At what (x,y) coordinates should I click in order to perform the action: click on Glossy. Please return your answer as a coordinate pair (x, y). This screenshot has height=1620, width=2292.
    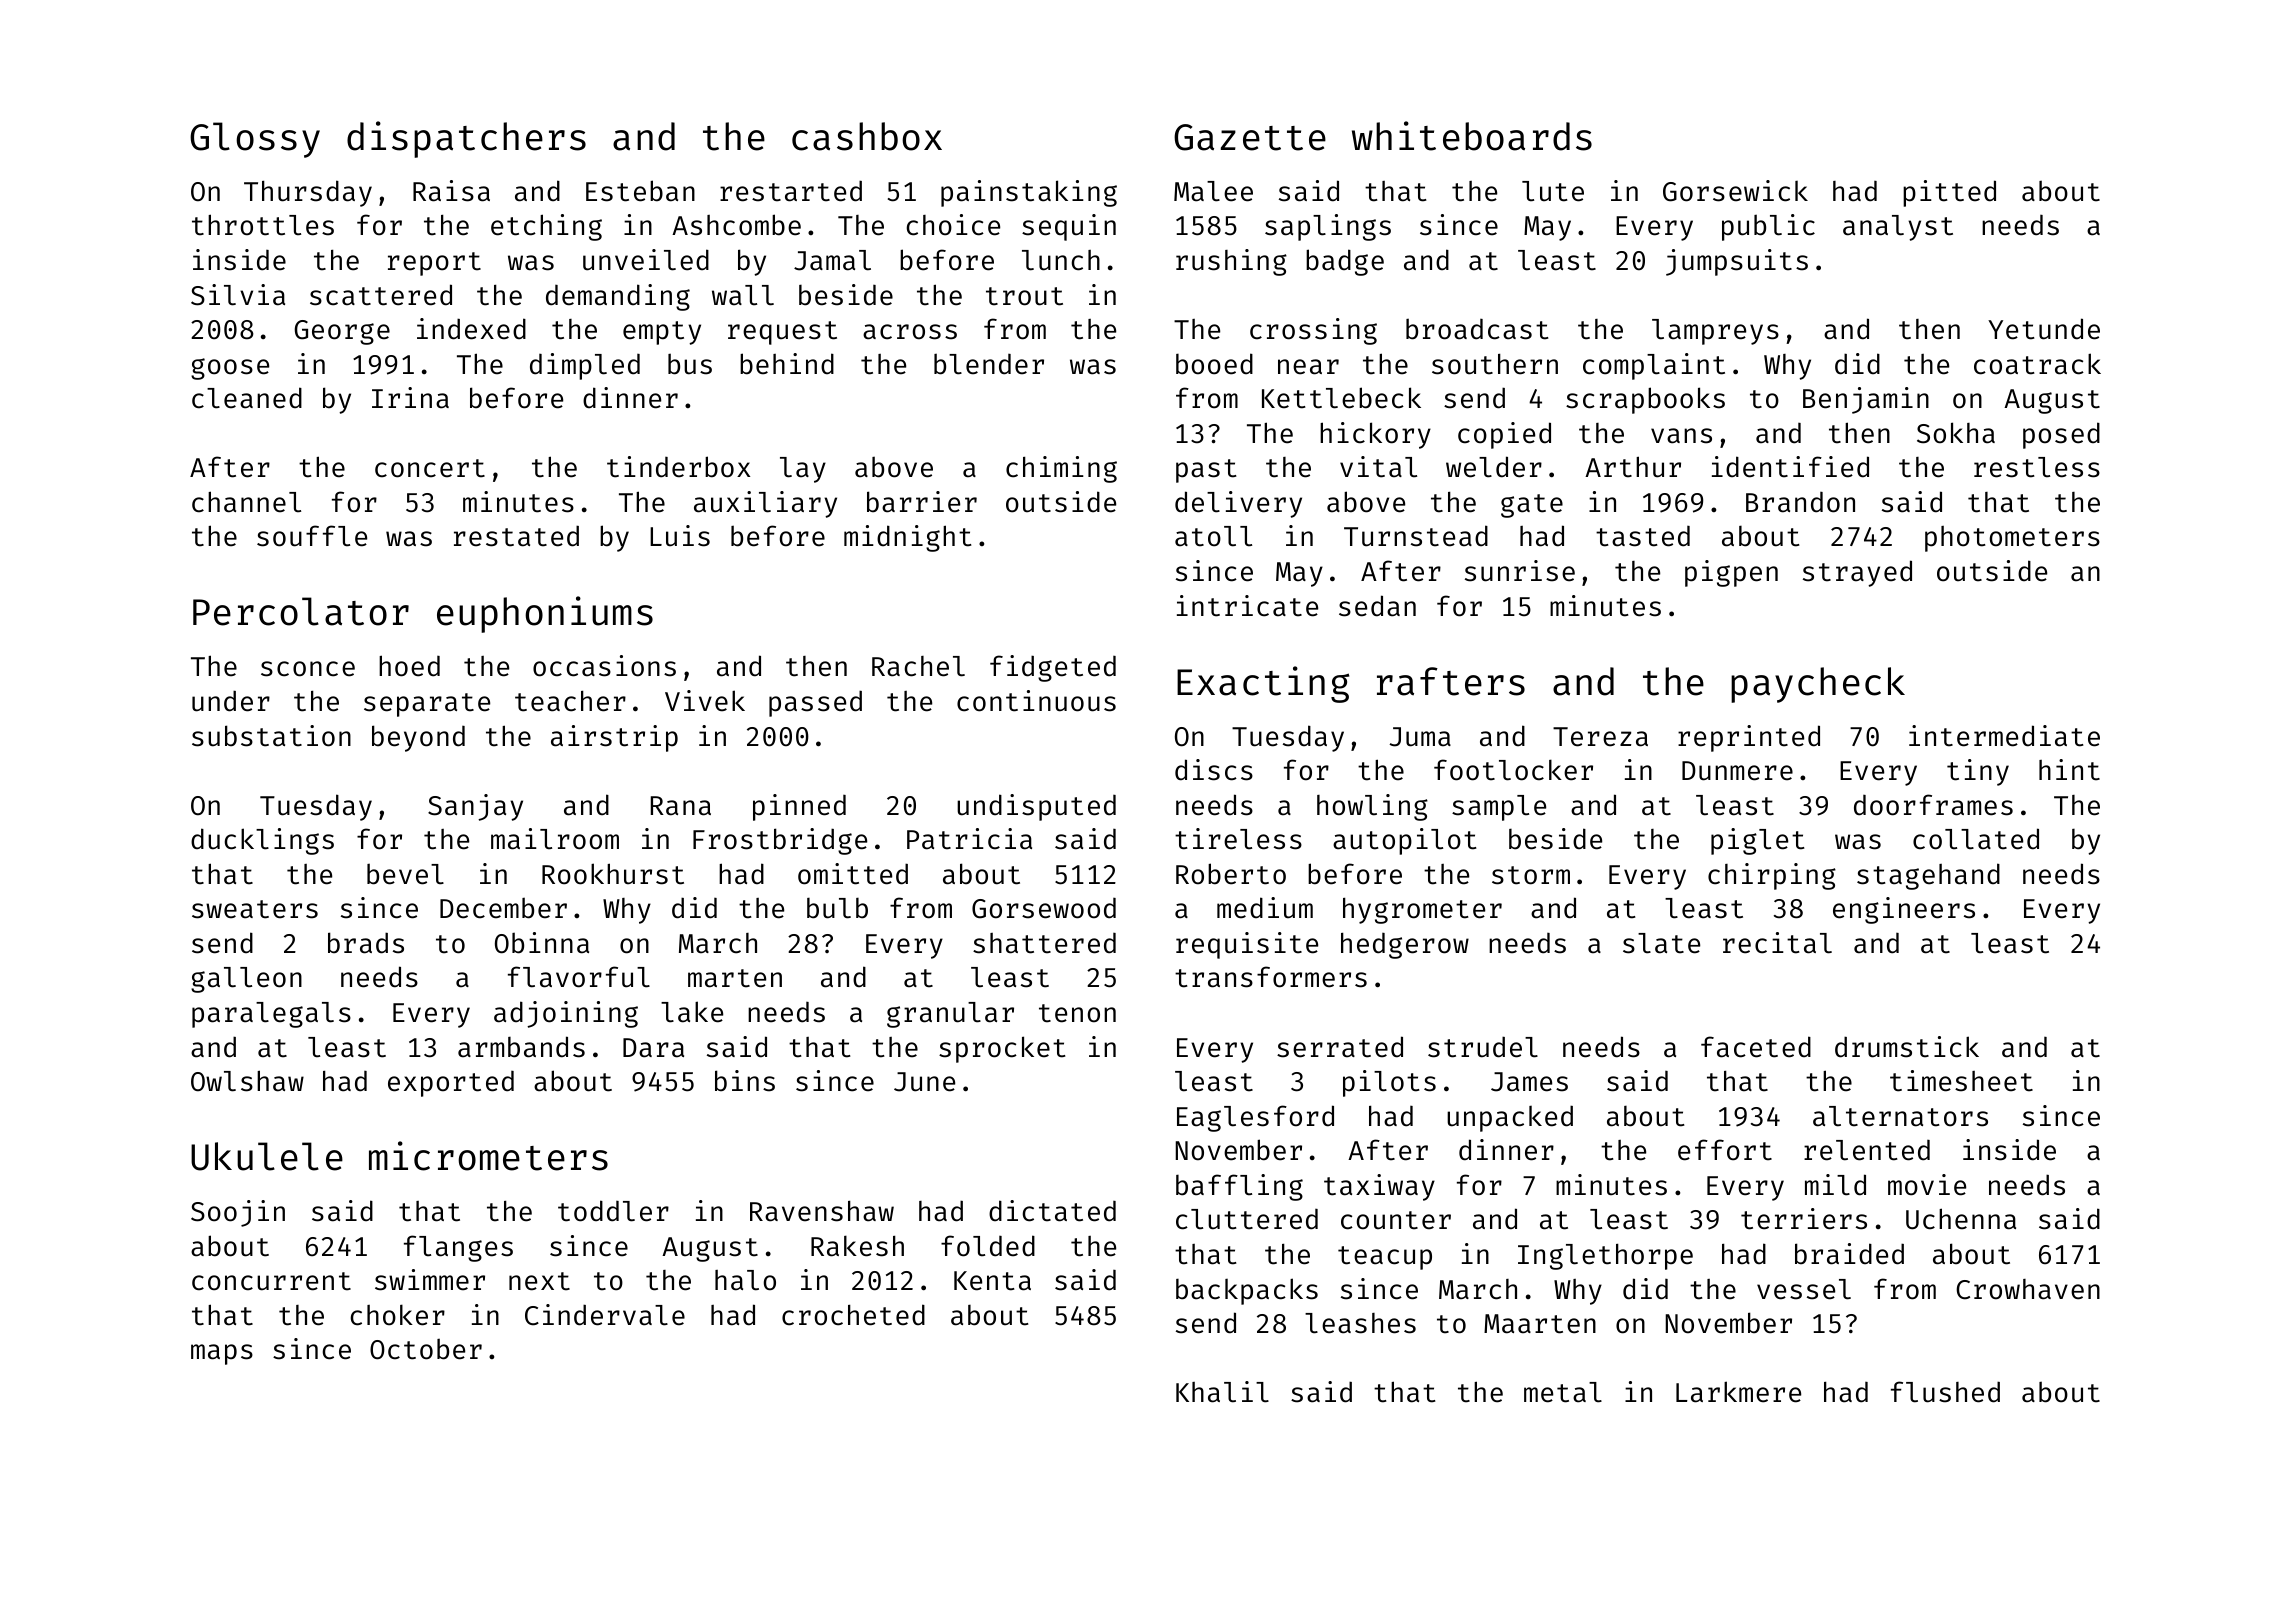
    Looking at the image, I should click on (255, 140).
